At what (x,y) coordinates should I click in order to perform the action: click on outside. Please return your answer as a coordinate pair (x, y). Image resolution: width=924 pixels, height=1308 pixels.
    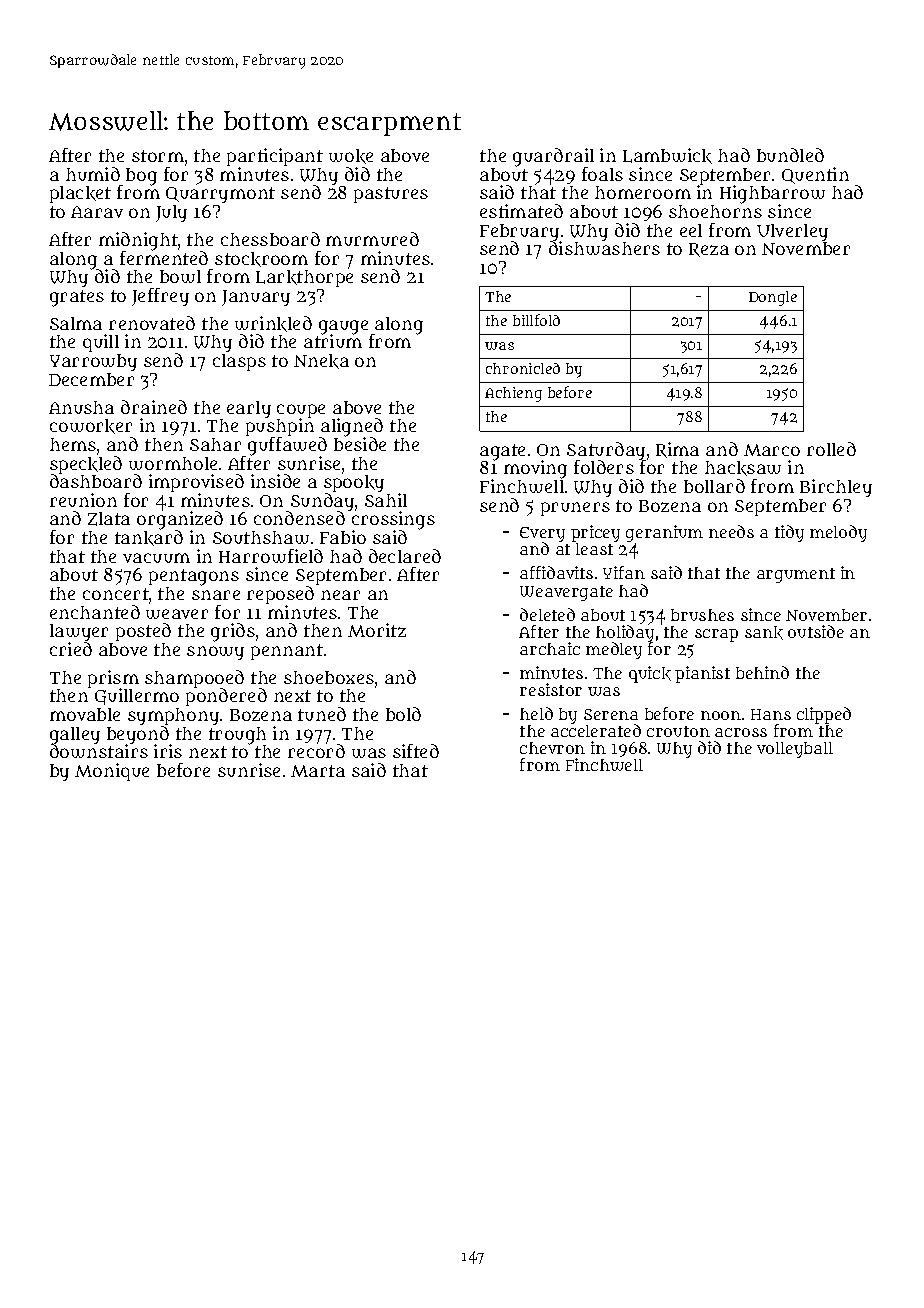
    Looking at the image, I should click on (816, 631).
